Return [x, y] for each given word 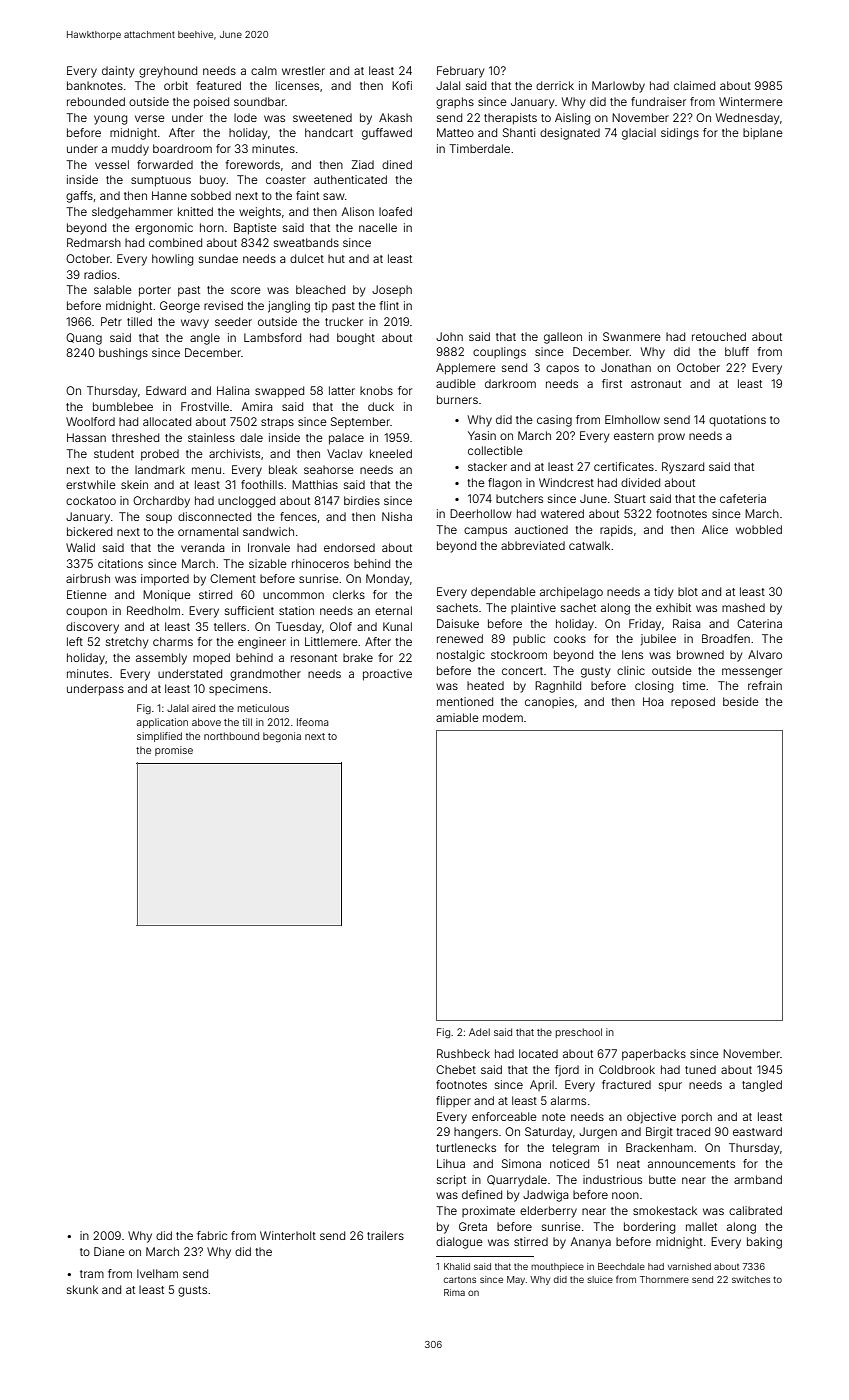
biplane [763, 133]
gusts [192, 1291]
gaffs [79, 197]
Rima [454, 1292]
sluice [600, 1279]
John [449, 336]
